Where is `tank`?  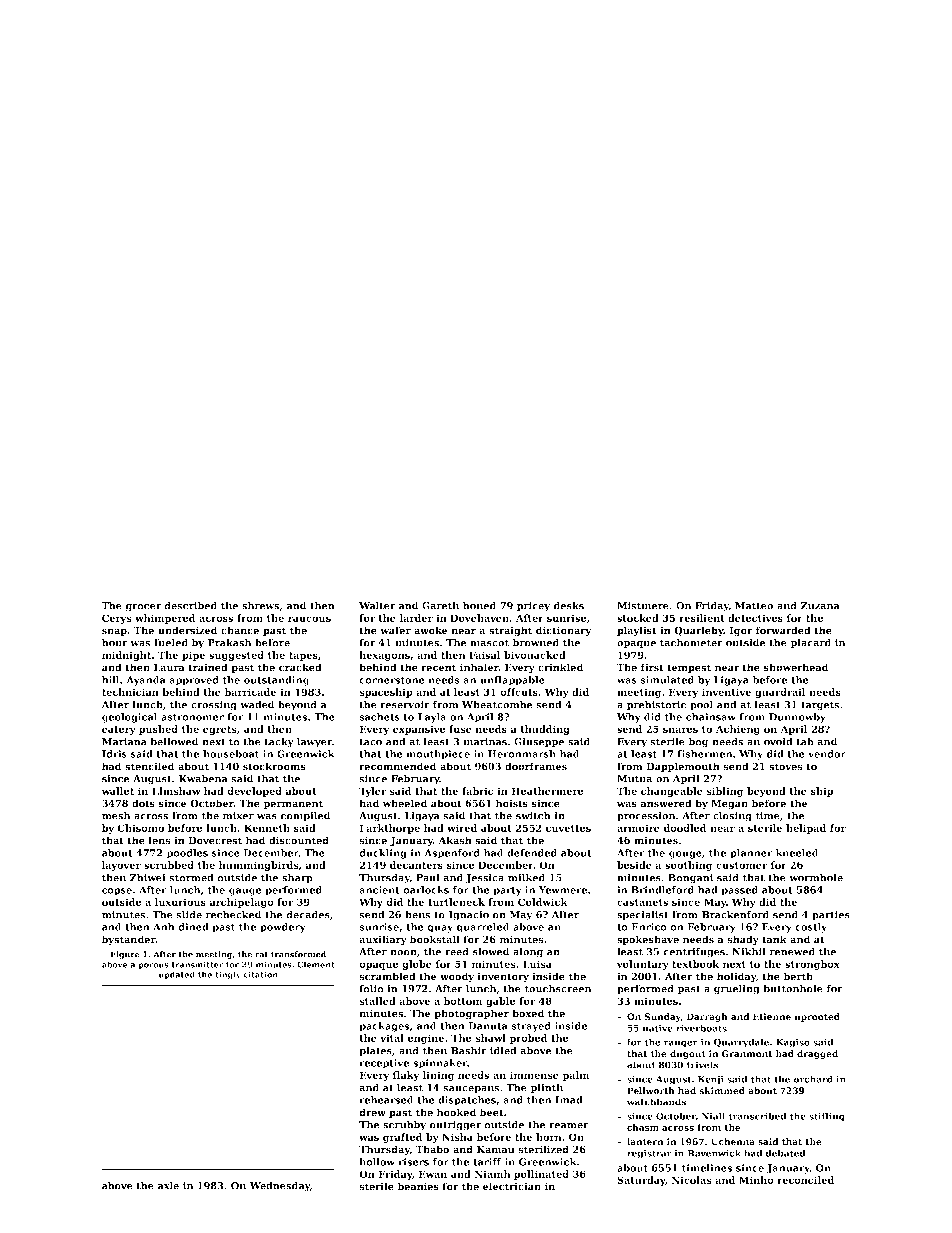 tank is located at coordinates (774, 939).
